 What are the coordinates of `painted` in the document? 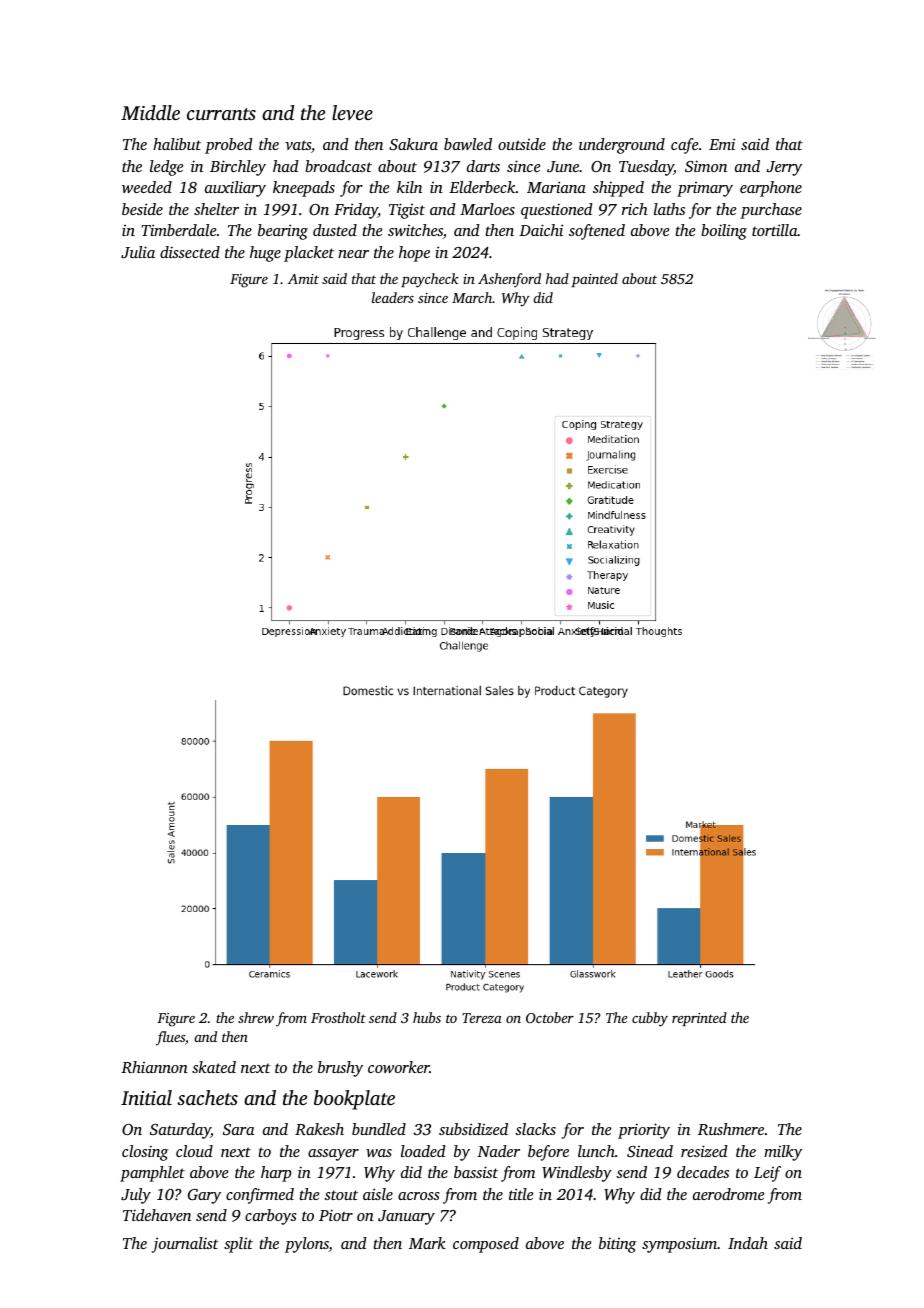 It's located at (594, 280).
